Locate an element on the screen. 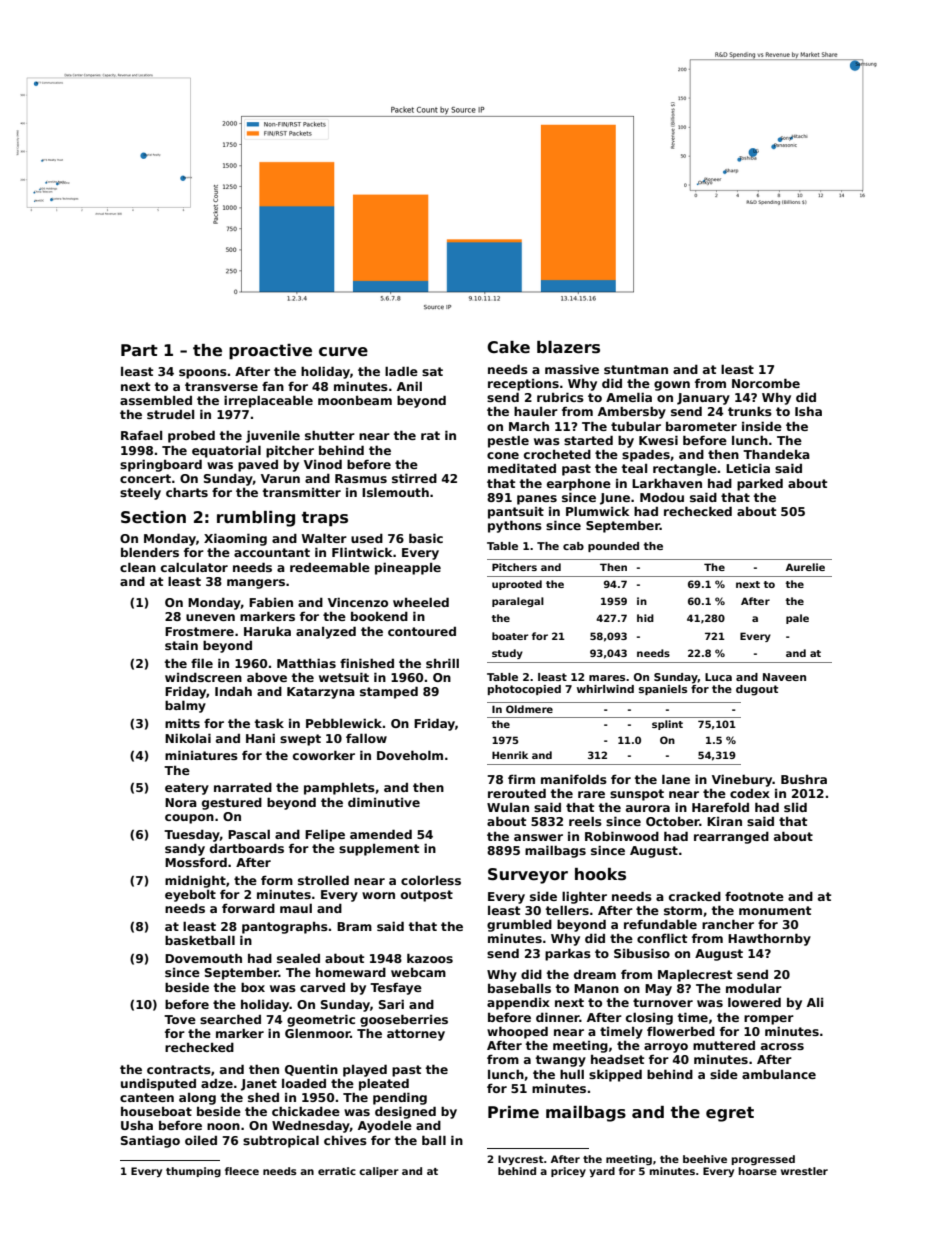 The width and height of the screenshot is (952, 1233). Cake is located at coordinates (508, 347).
